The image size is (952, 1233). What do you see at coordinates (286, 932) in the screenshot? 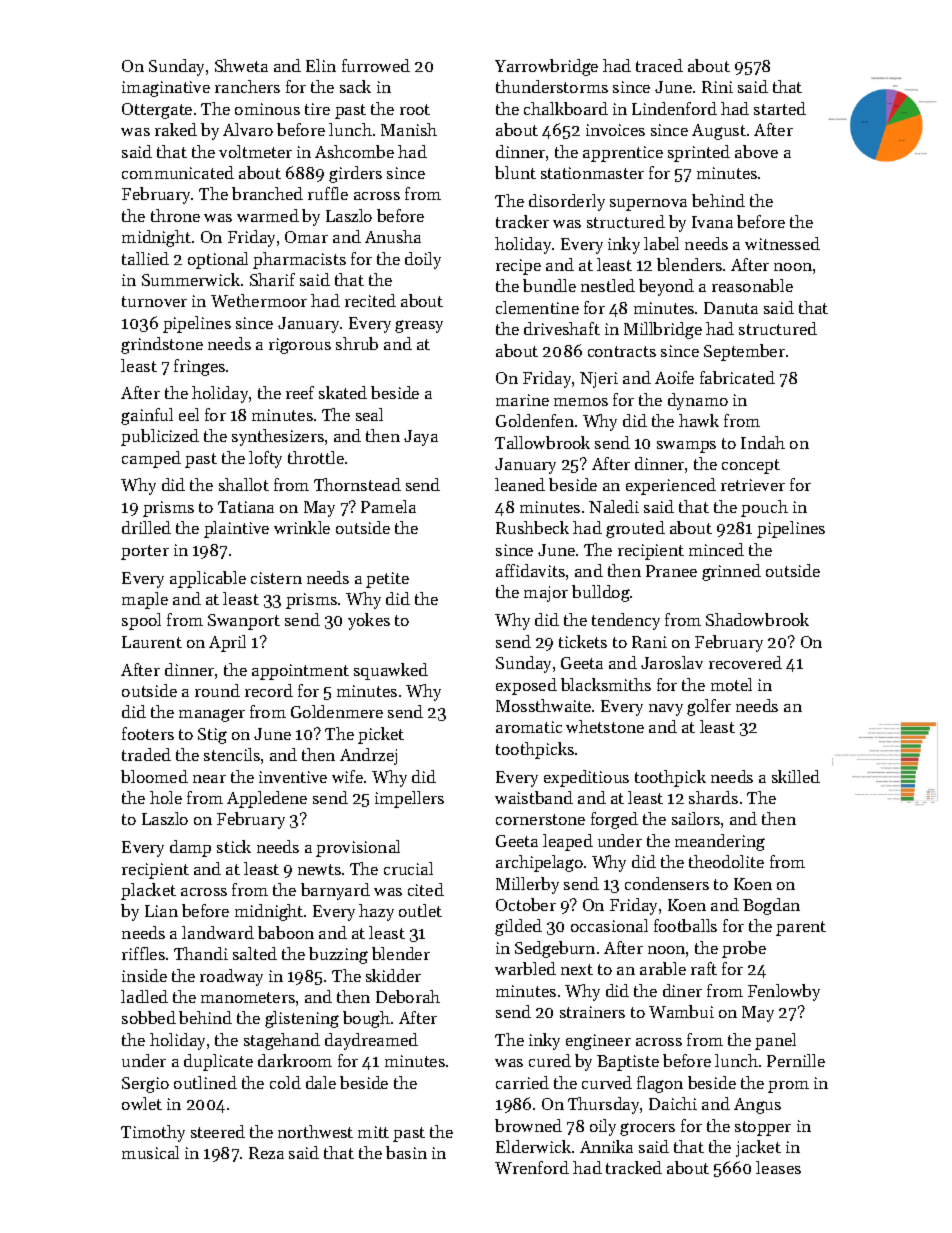
I see `baboon` at bounding box center [286, 932].
